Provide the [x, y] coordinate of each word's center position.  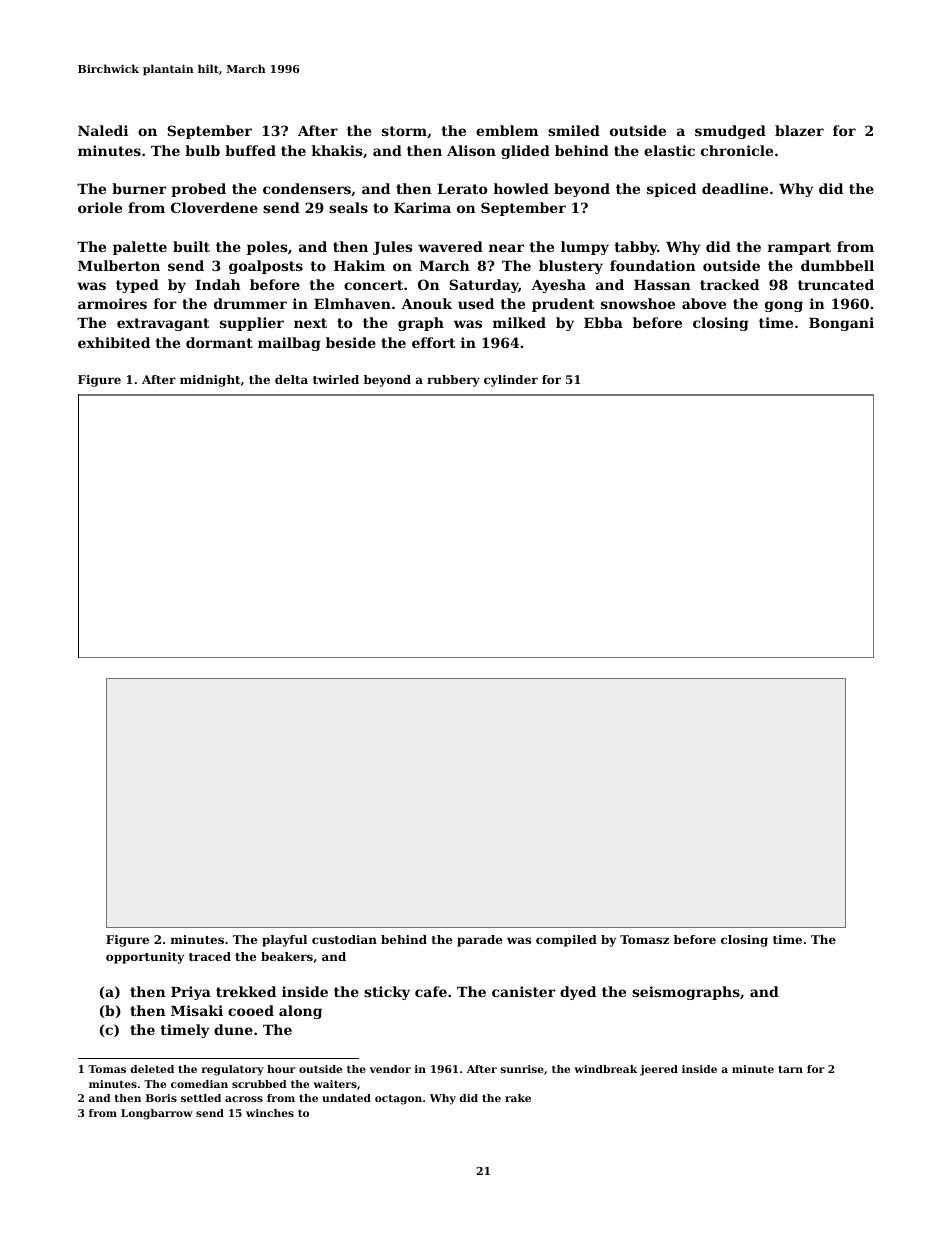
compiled [566, 941]
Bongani [841, 324]
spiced [671, 190]
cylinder [511, 381]
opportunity [145, 958]
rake [518, 1098]
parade [479, 941]
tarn [790, 1069]
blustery [571, 267]
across [244, 1099]
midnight [210, 381]
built [191, 246]
